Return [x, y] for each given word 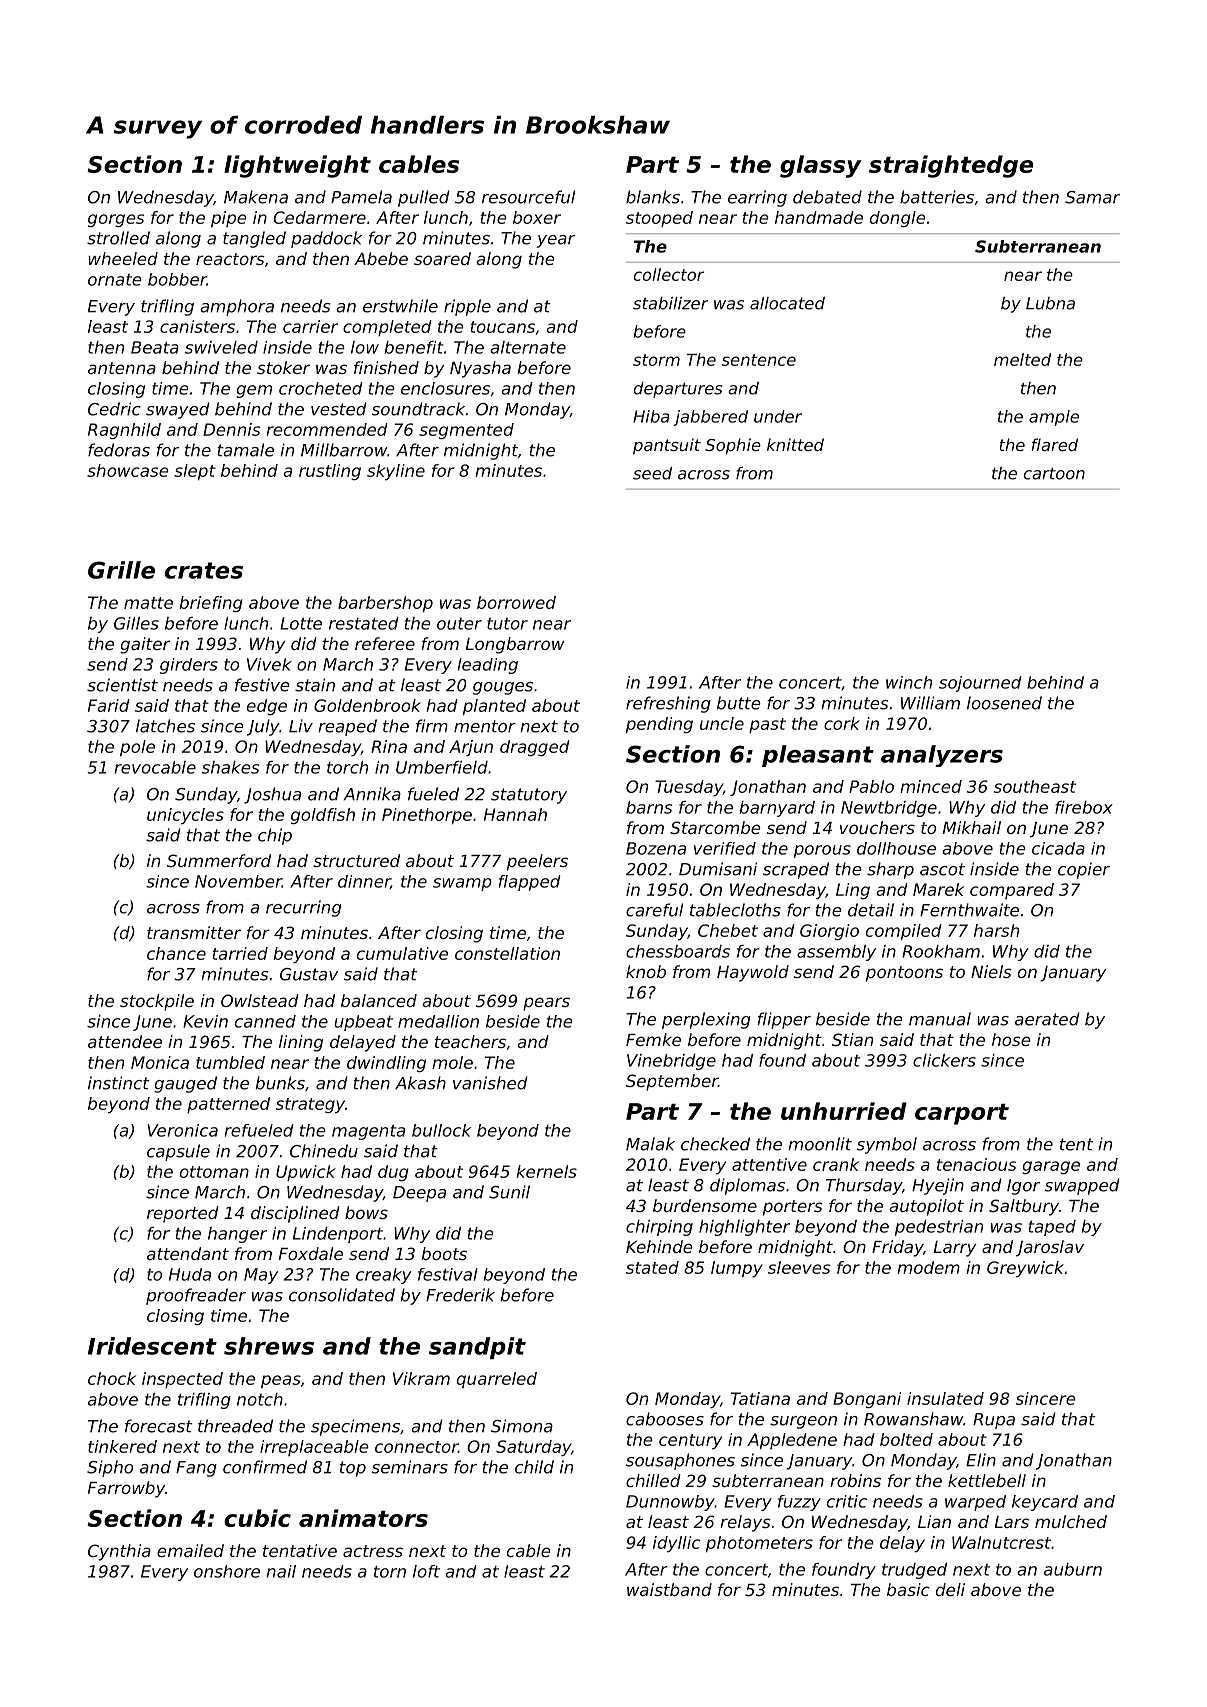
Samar [1092, 197]
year [555, 241]
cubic [257, 1518]
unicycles [185, 816]
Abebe [381, 258]
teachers [470, 1041]
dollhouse [896, 848]
